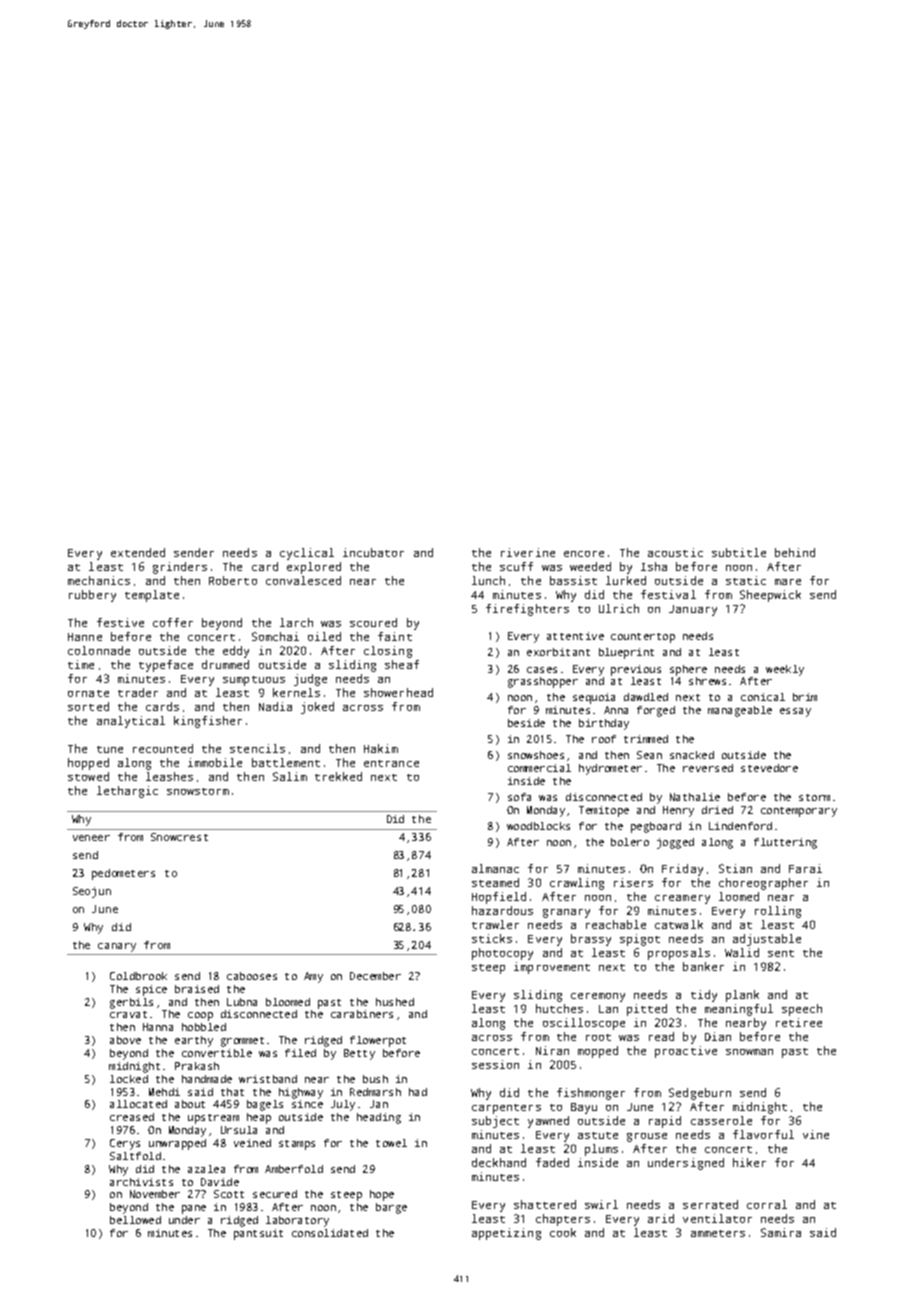 This screenshot has width=908, height=1316. I want to click on leashes, so click(169, 776).
